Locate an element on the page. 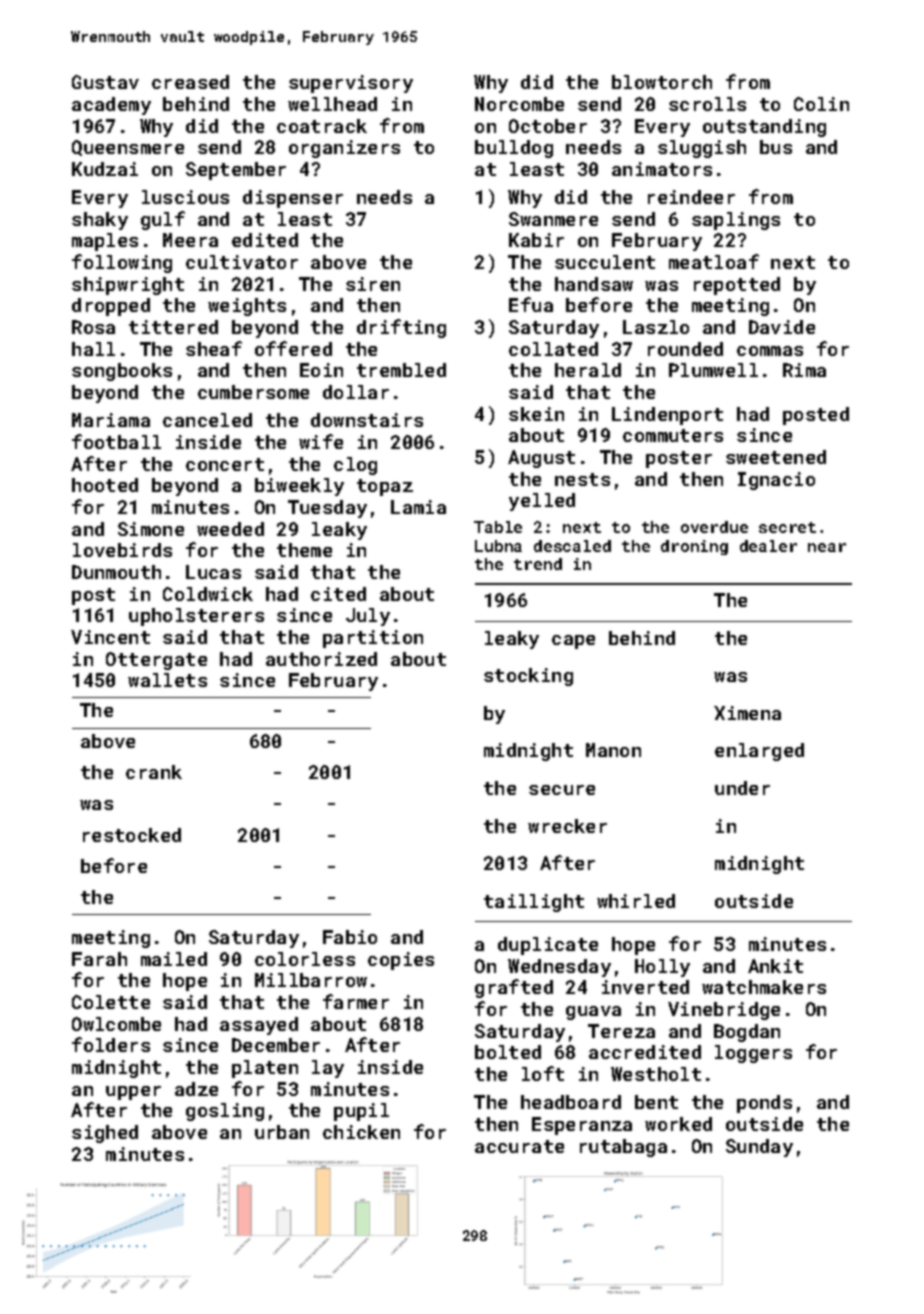 The width and height of the image is (924, 1314). Davide is located at coordinates (782, 327).
